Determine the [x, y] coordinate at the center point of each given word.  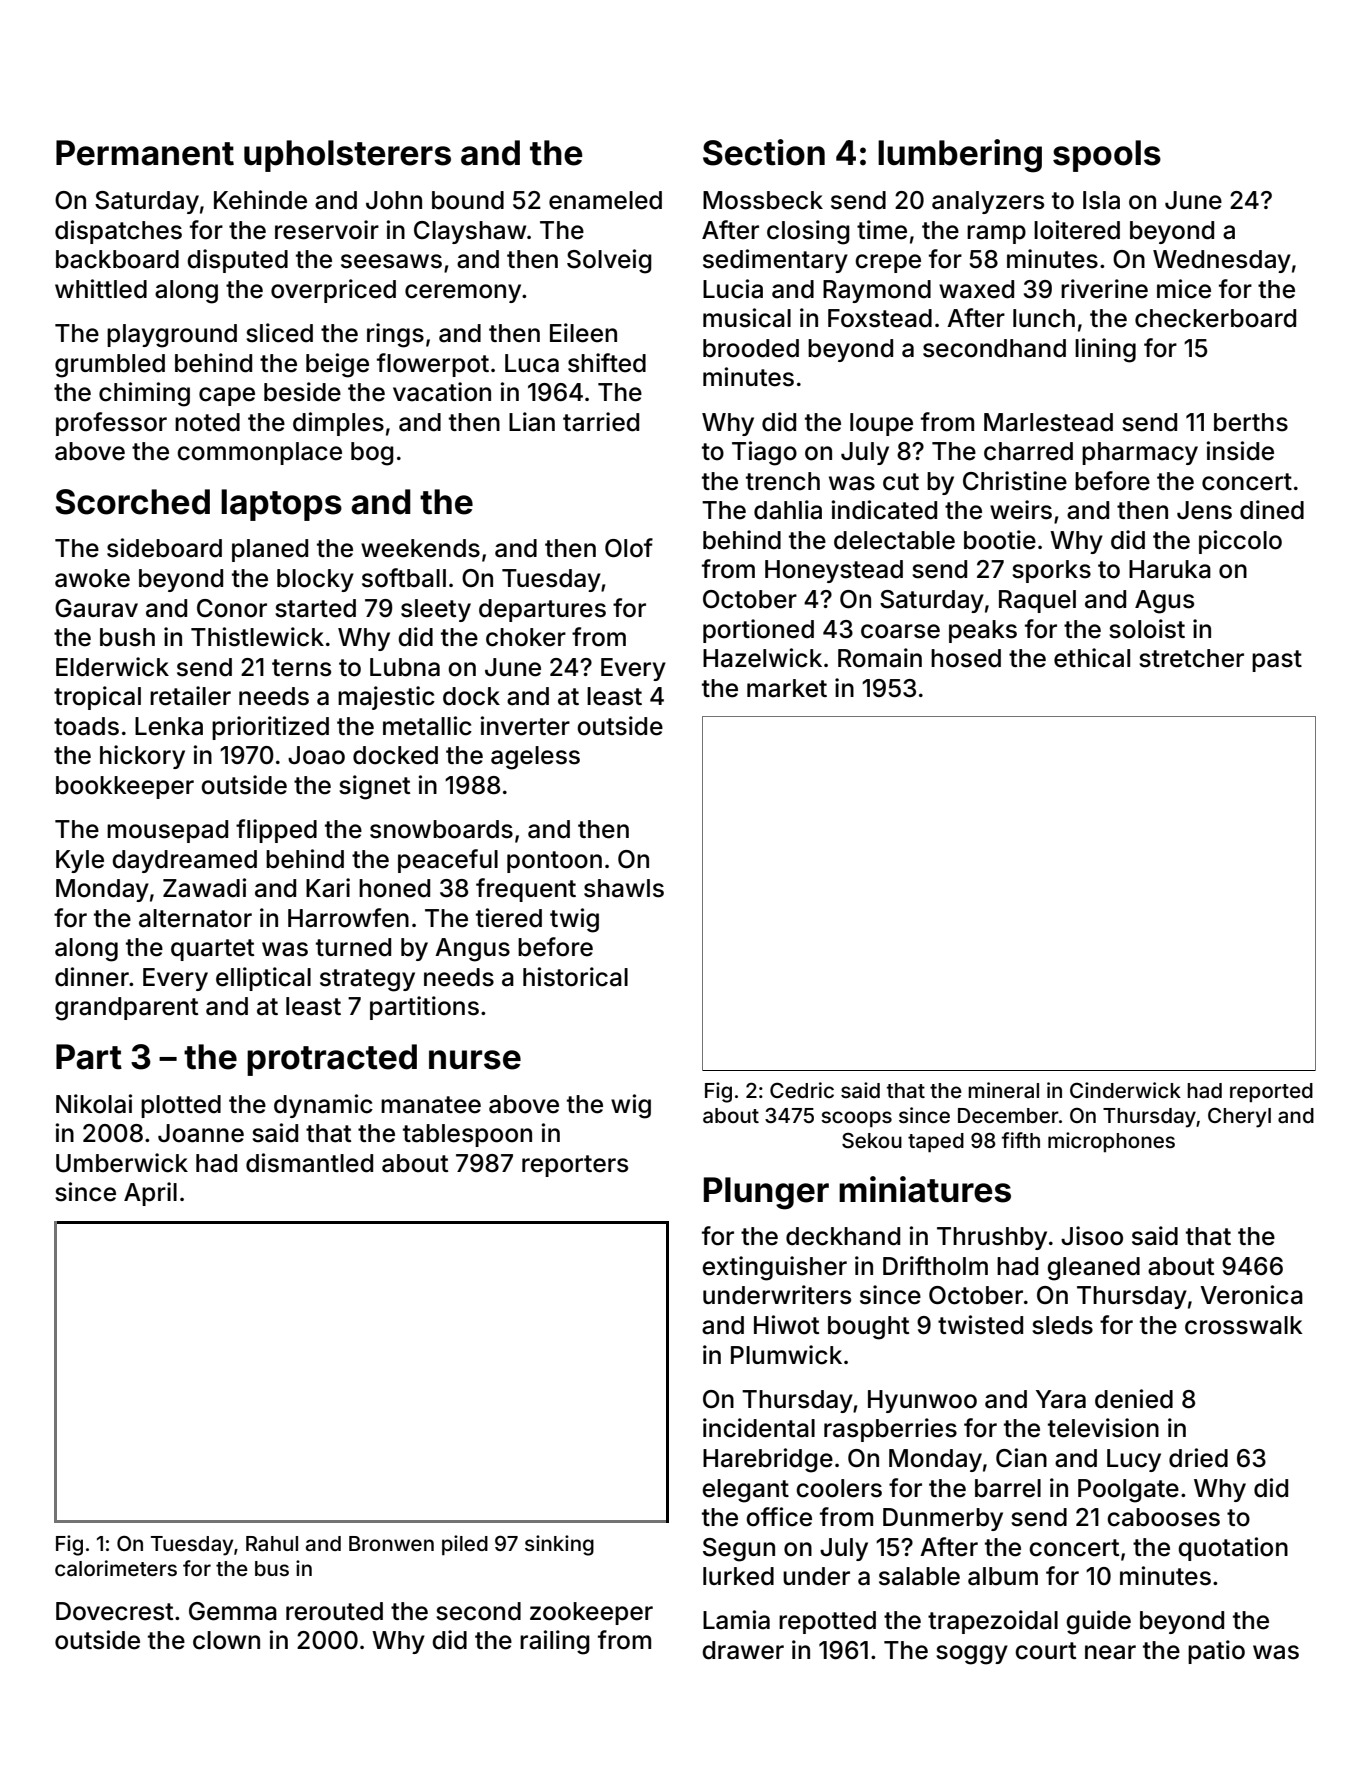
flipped [276, 831]
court [1045, 1651]
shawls [624, 888]
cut [901, 482]
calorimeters [116, 1568]
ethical [1092, 658]
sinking [559, 1545]
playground [172, 336]
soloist [1147, 629]
